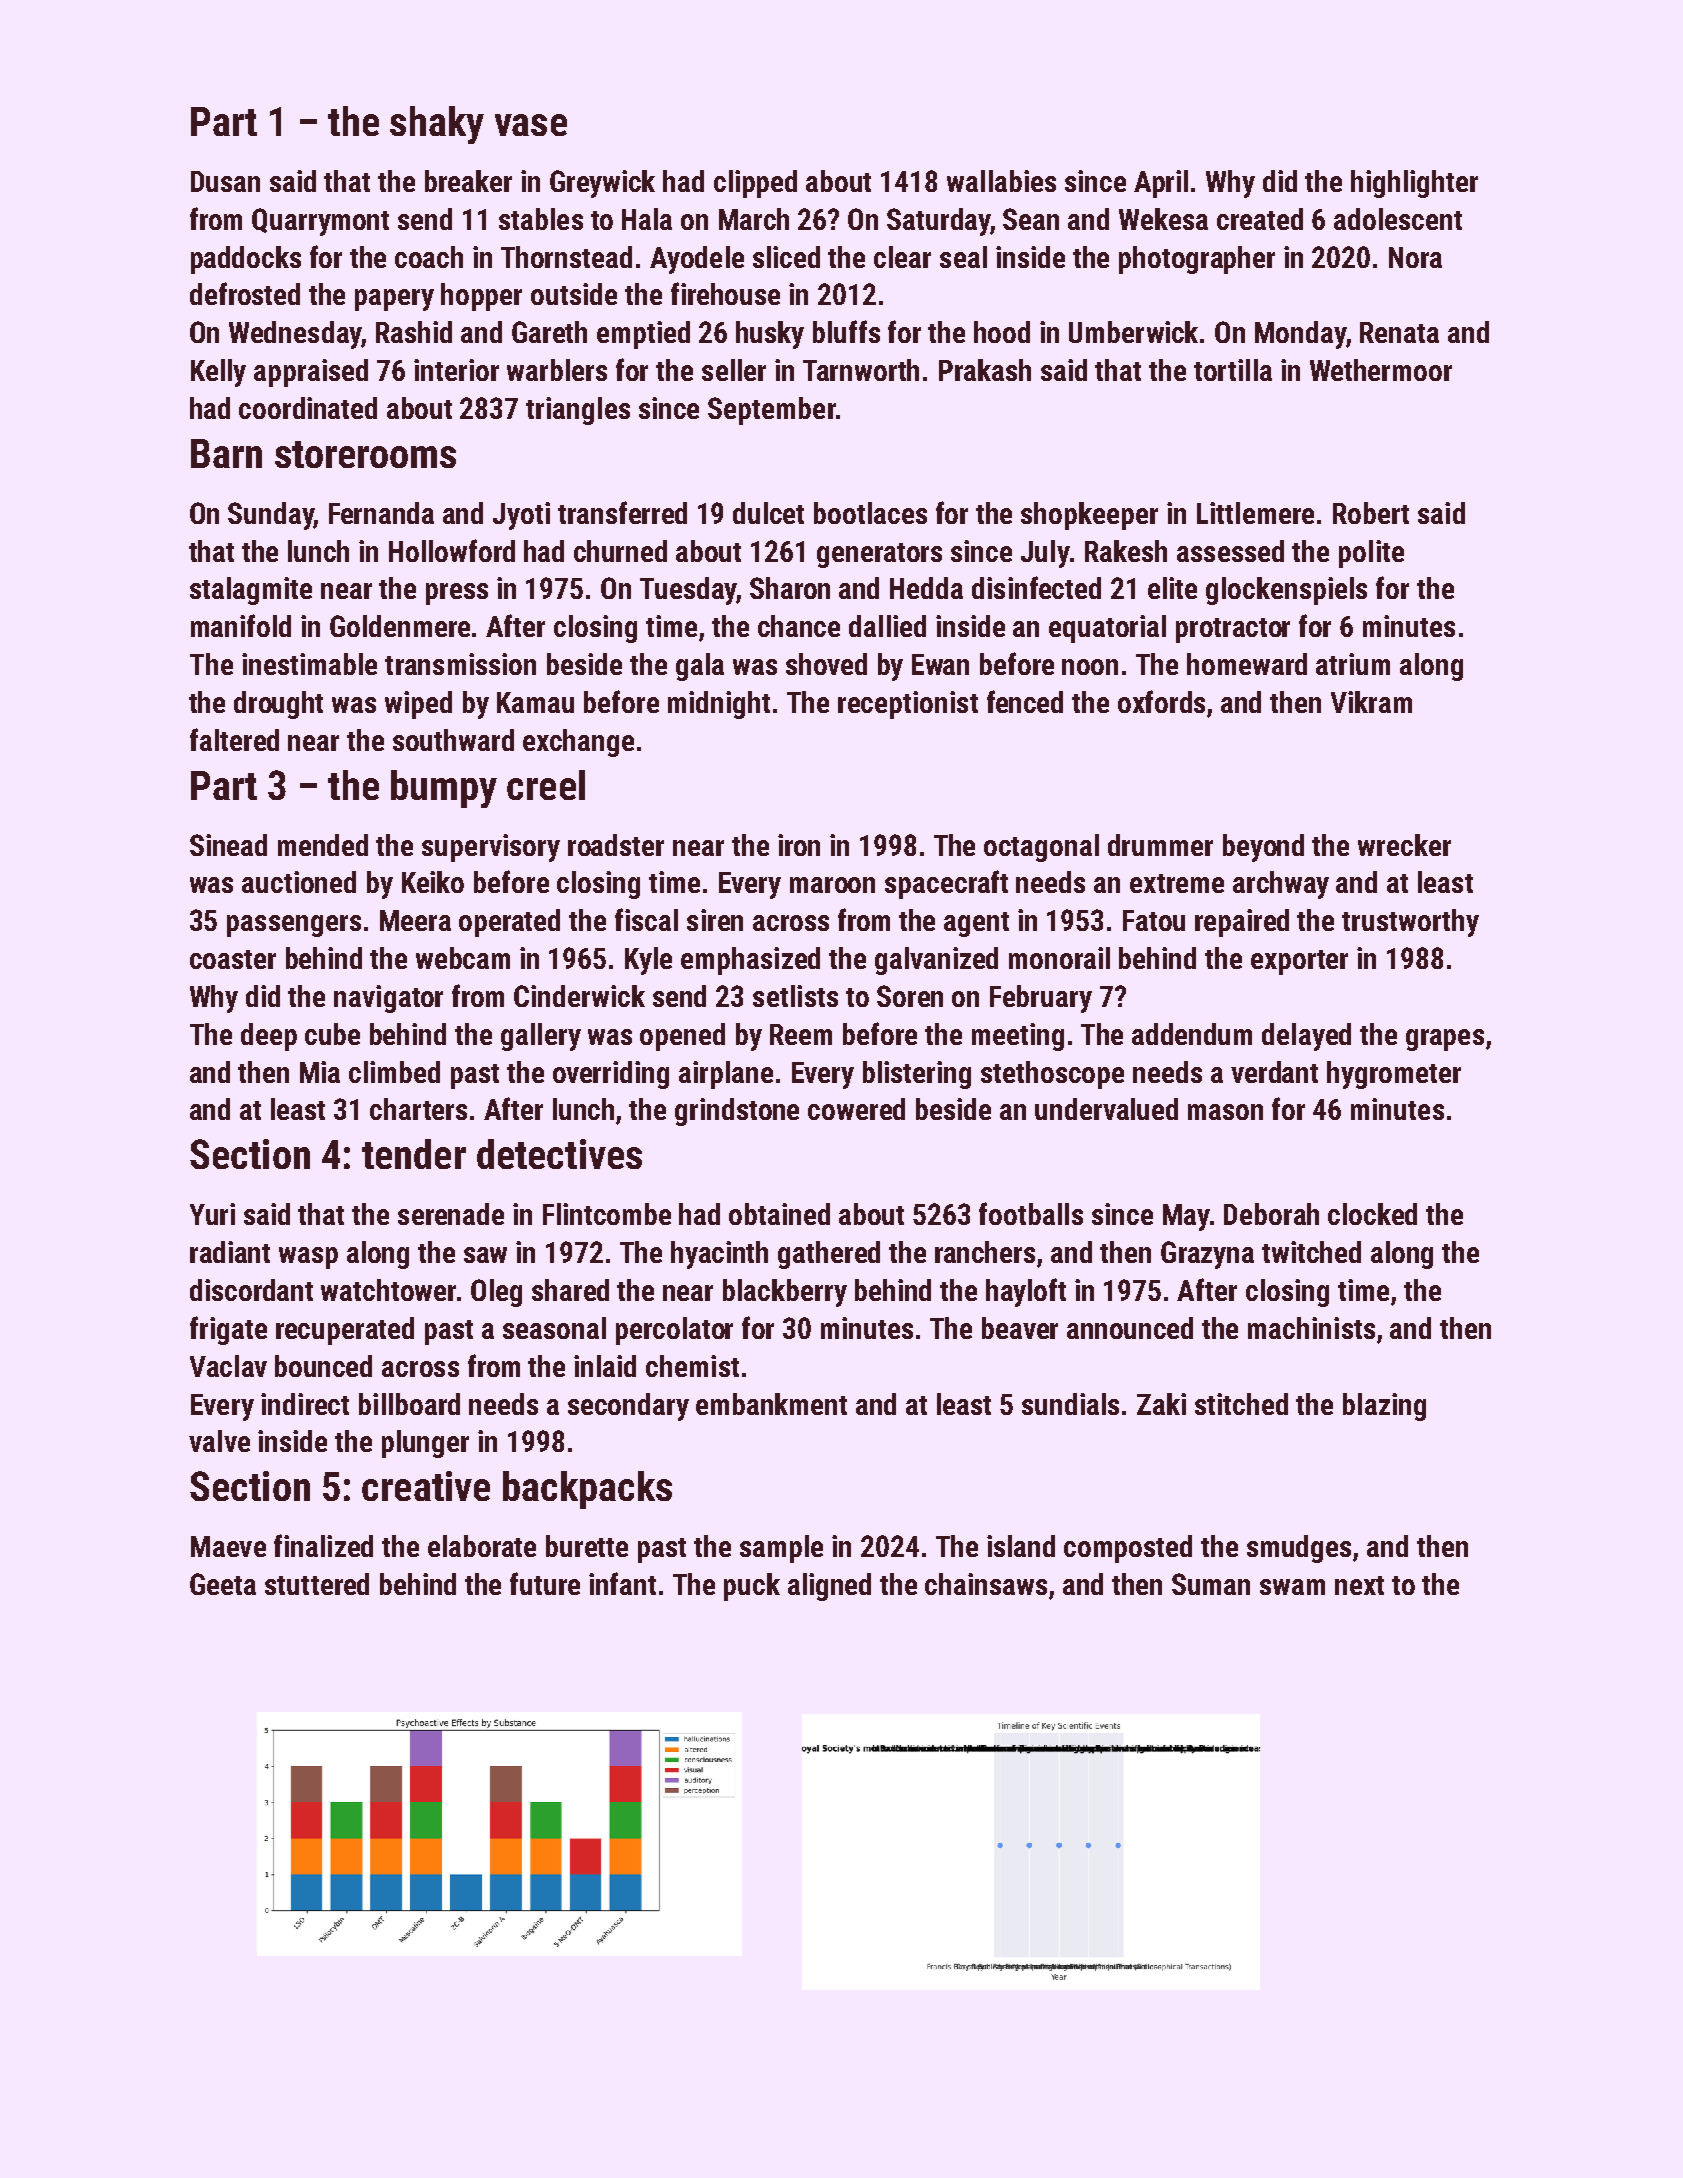 This document has height=2178, width=1683. Describe the element at coordinates (437, 125) in the document. I see `shaky` at that location.
